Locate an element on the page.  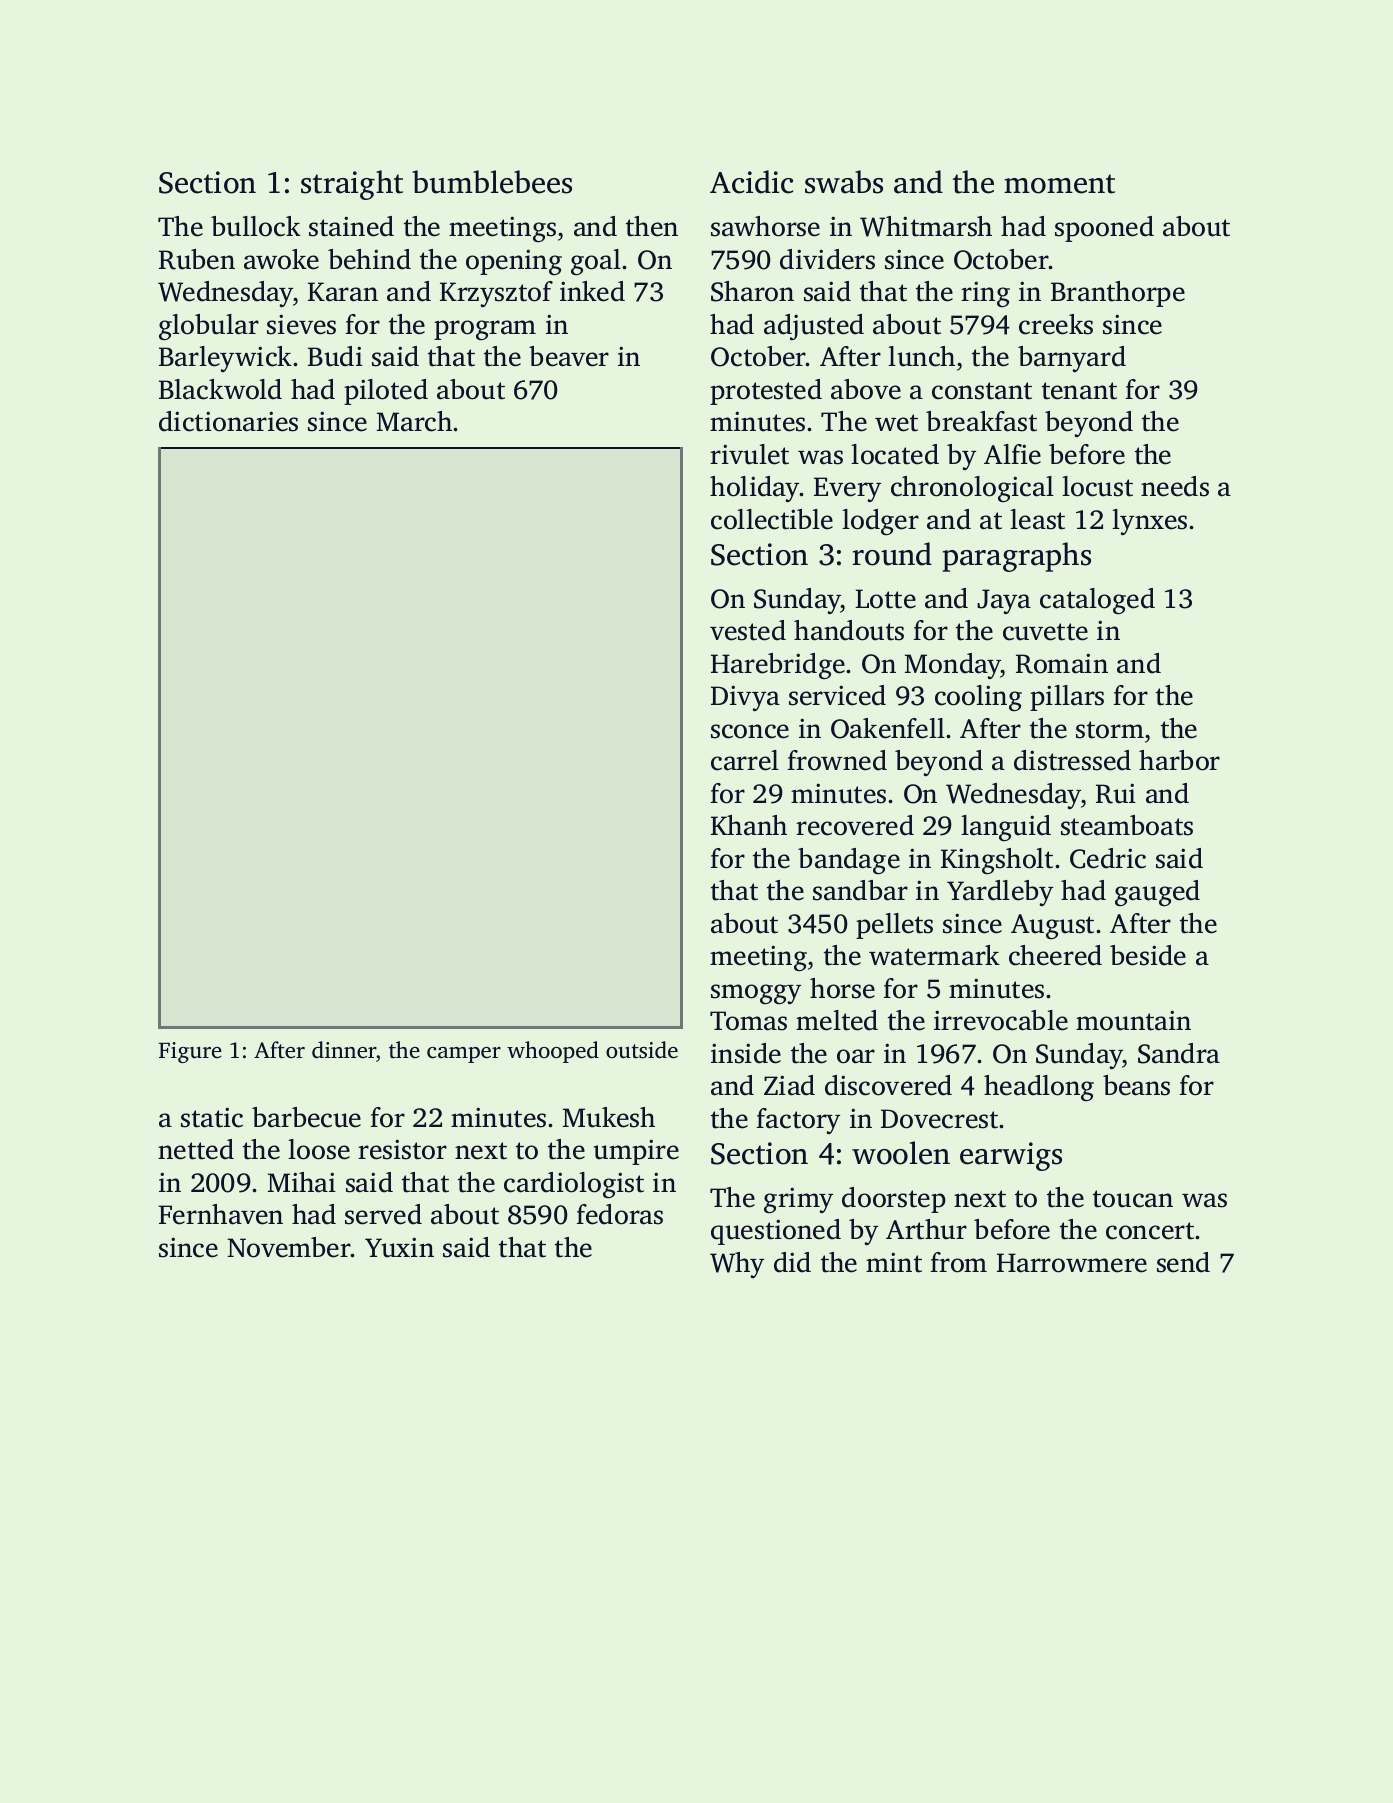
November is located at coordinates (289, 1247).
